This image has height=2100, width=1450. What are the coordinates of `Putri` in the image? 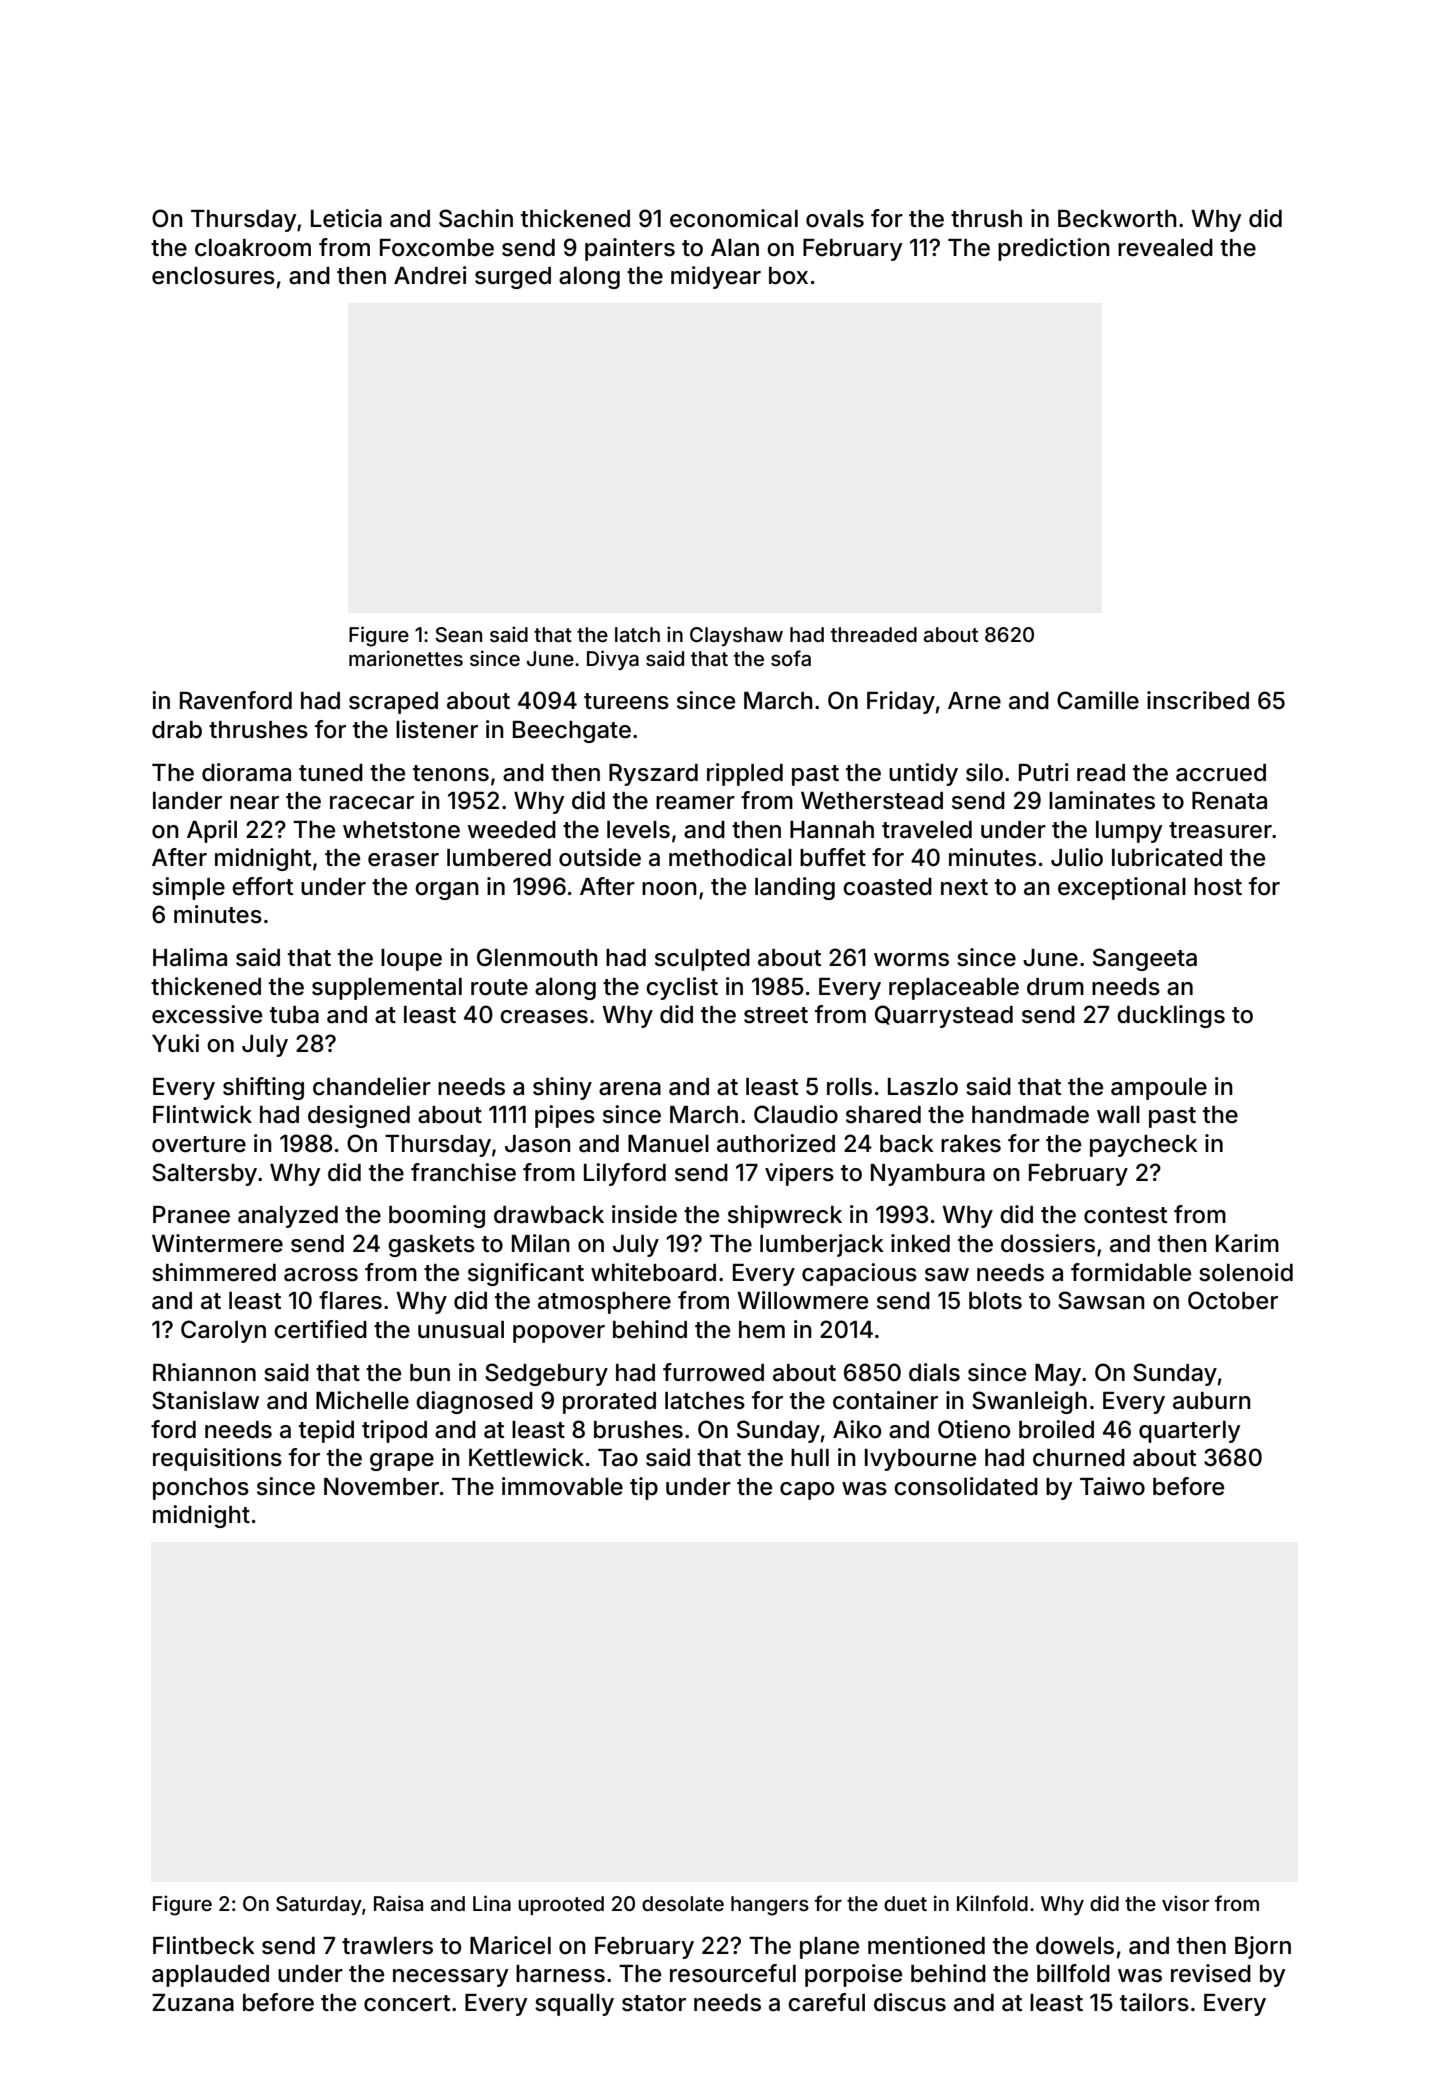 It's located at (1044, 772).
